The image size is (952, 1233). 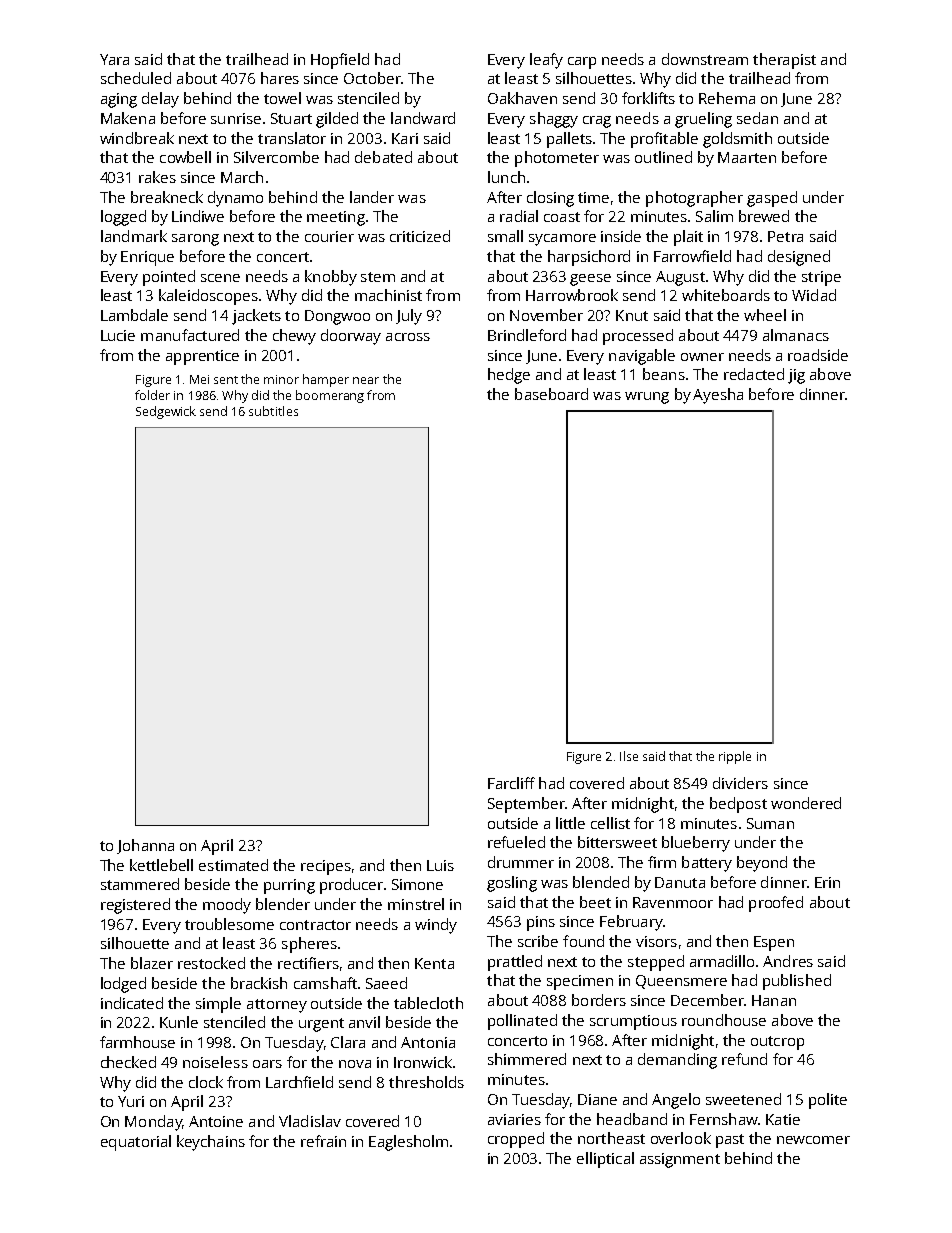 I want to click on Kenta, so click(x=434, y=963).
